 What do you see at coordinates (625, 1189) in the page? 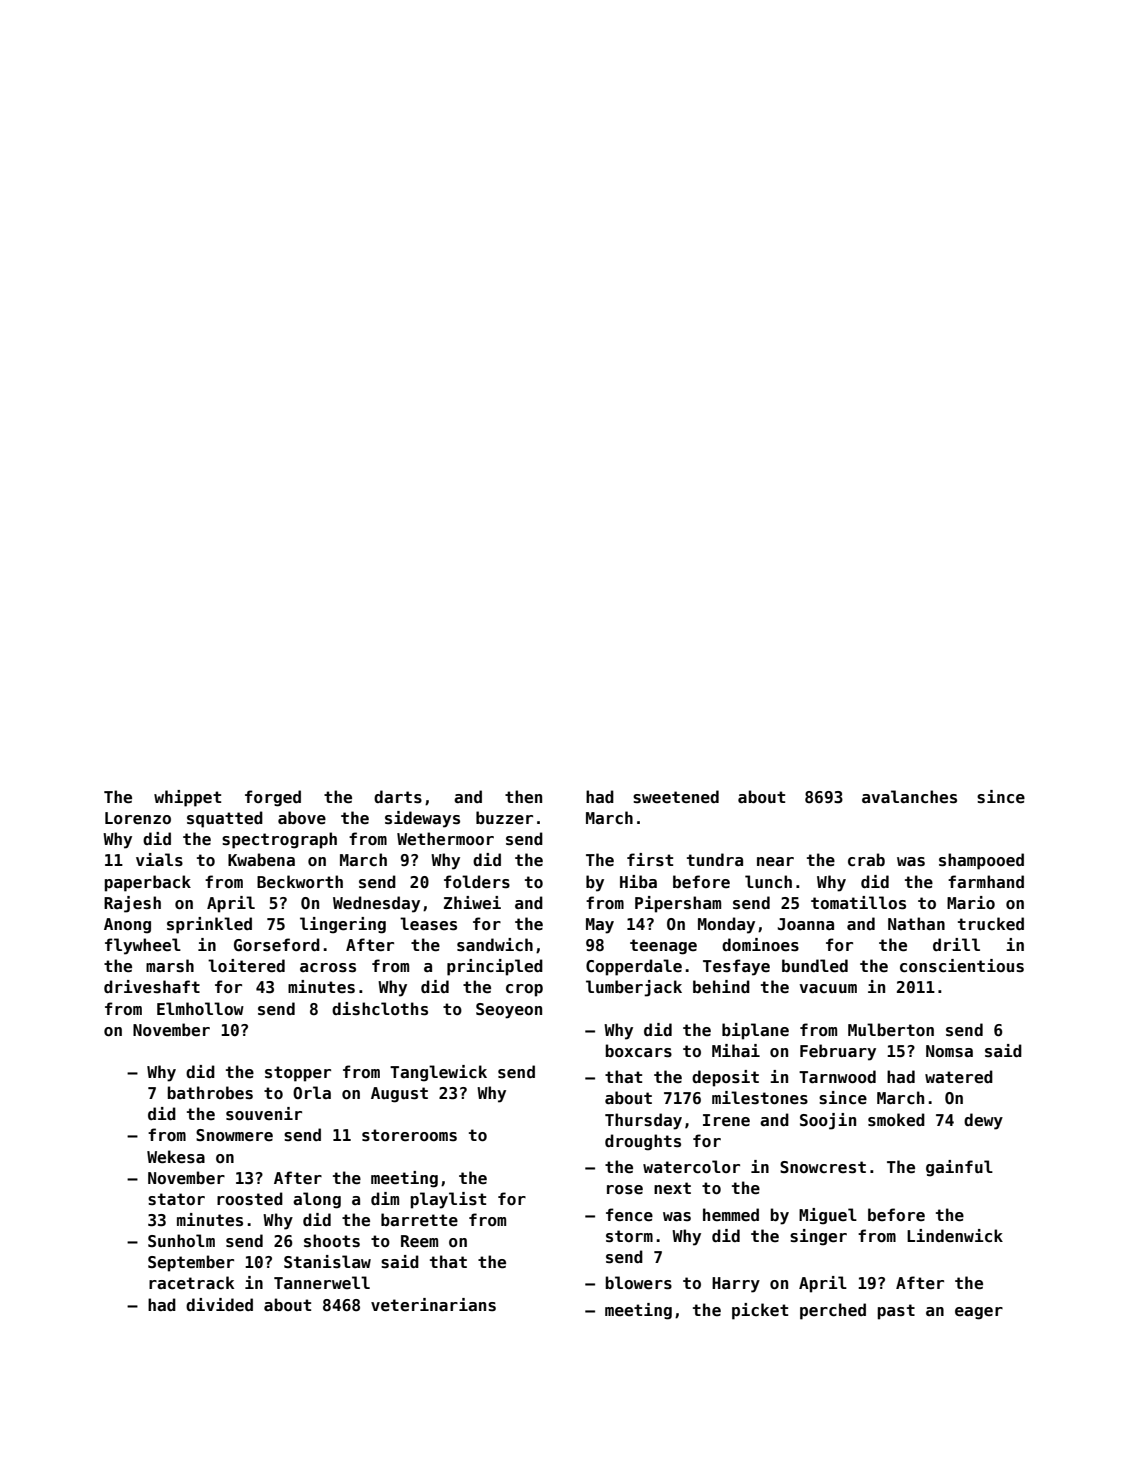
I see `rose` at bounding box center [625, 1189].
